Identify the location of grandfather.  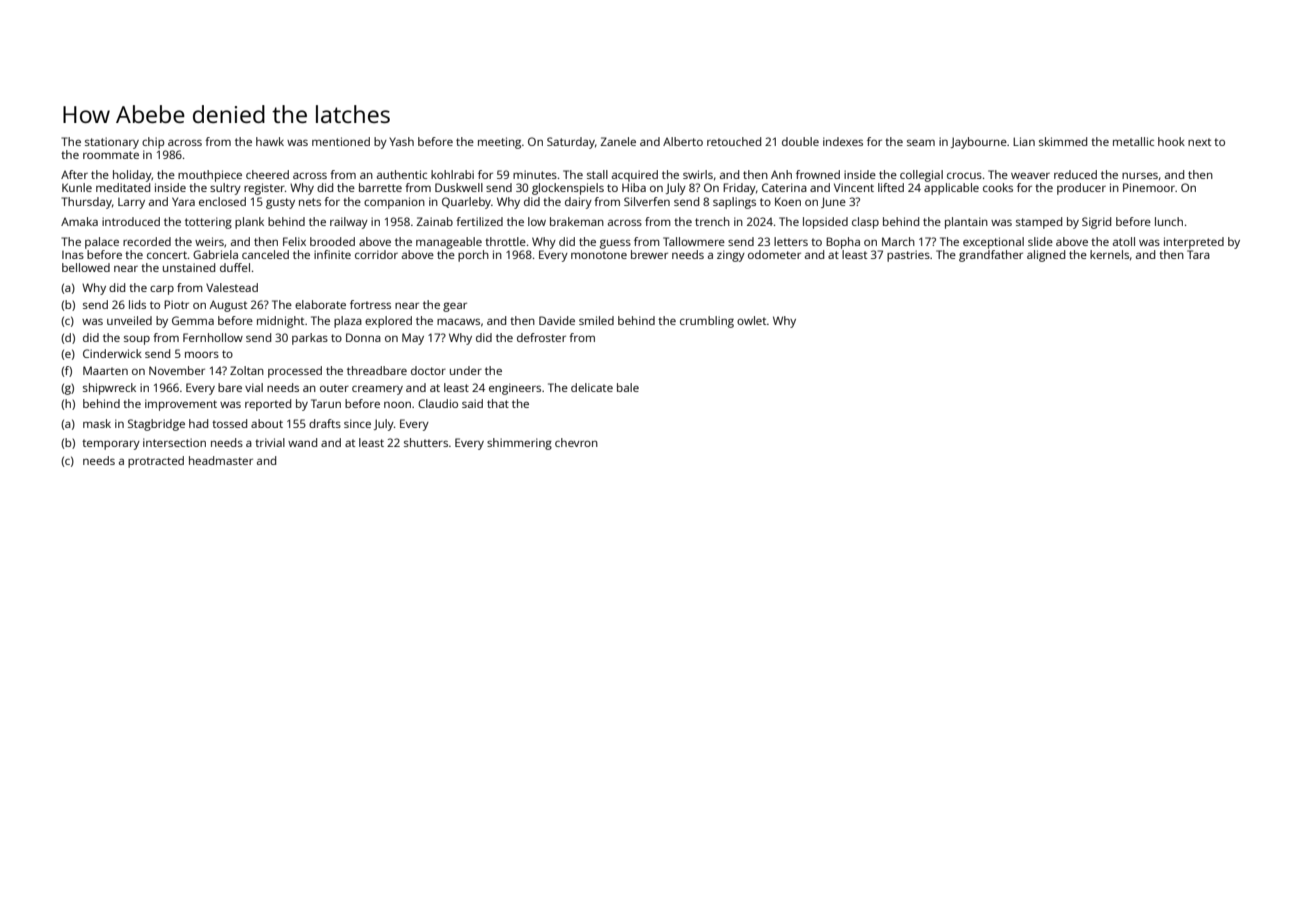
(991, 256).
